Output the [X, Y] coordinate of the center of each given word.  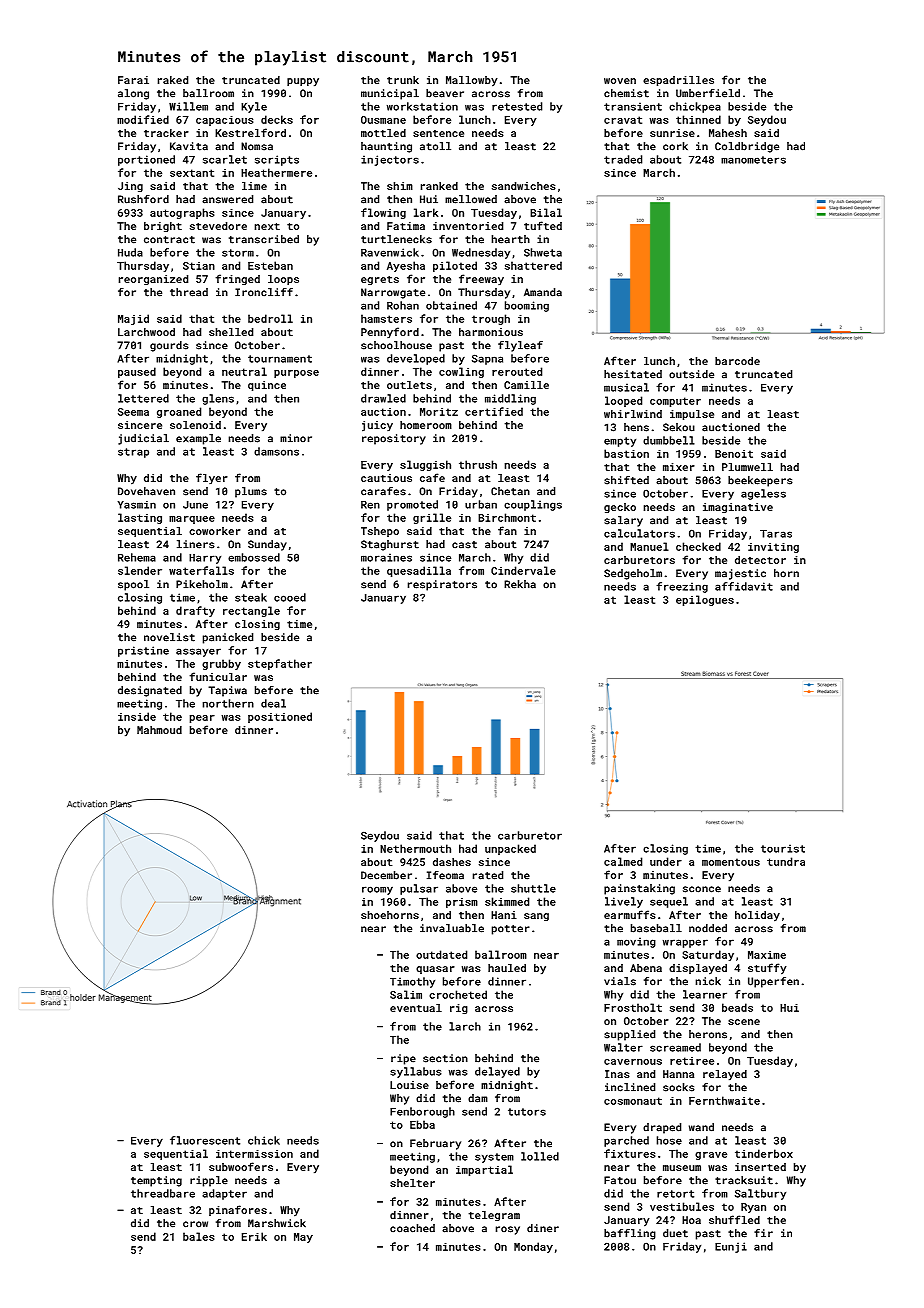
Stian [199, 266]
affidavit [744, 586]
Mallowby [472, 81]
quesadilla [419, 571]
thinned [698, 119]
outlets [409, 385]
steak [251, 597]
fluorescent [205, 1140]
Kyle [254, 107]
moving [636, 942]
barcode [737, 361]
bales [199, 1236]
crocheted [458, 994]
